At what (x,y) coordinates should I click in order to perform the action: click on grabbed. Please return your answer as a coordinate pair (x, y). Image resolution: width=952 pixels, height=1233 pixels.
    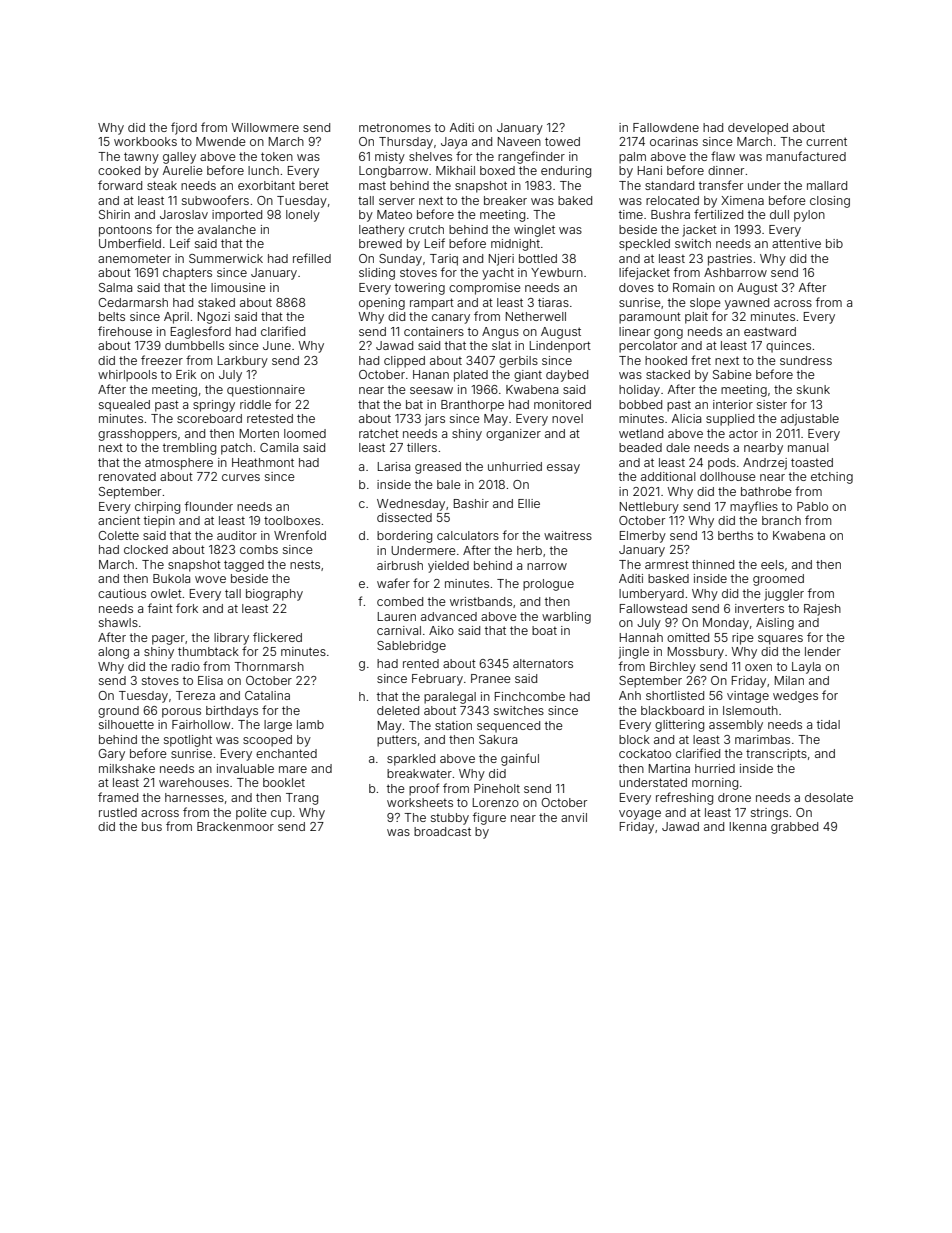
    Looking at the image, I should click on (794, 828).
